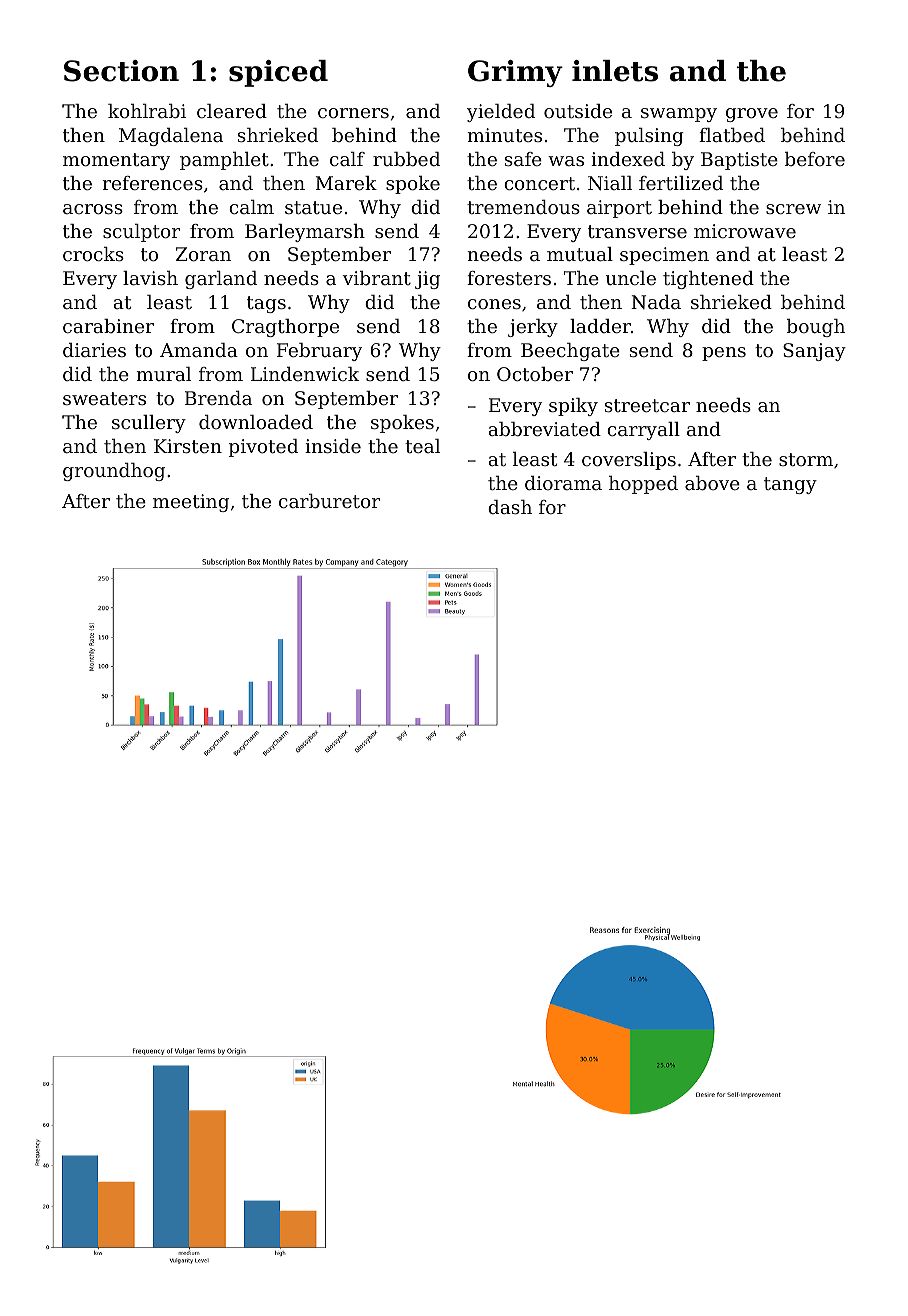  What do you see at coordinates (501, 113) in the page?
I see `yielded` at bounding box center [501, 113].
